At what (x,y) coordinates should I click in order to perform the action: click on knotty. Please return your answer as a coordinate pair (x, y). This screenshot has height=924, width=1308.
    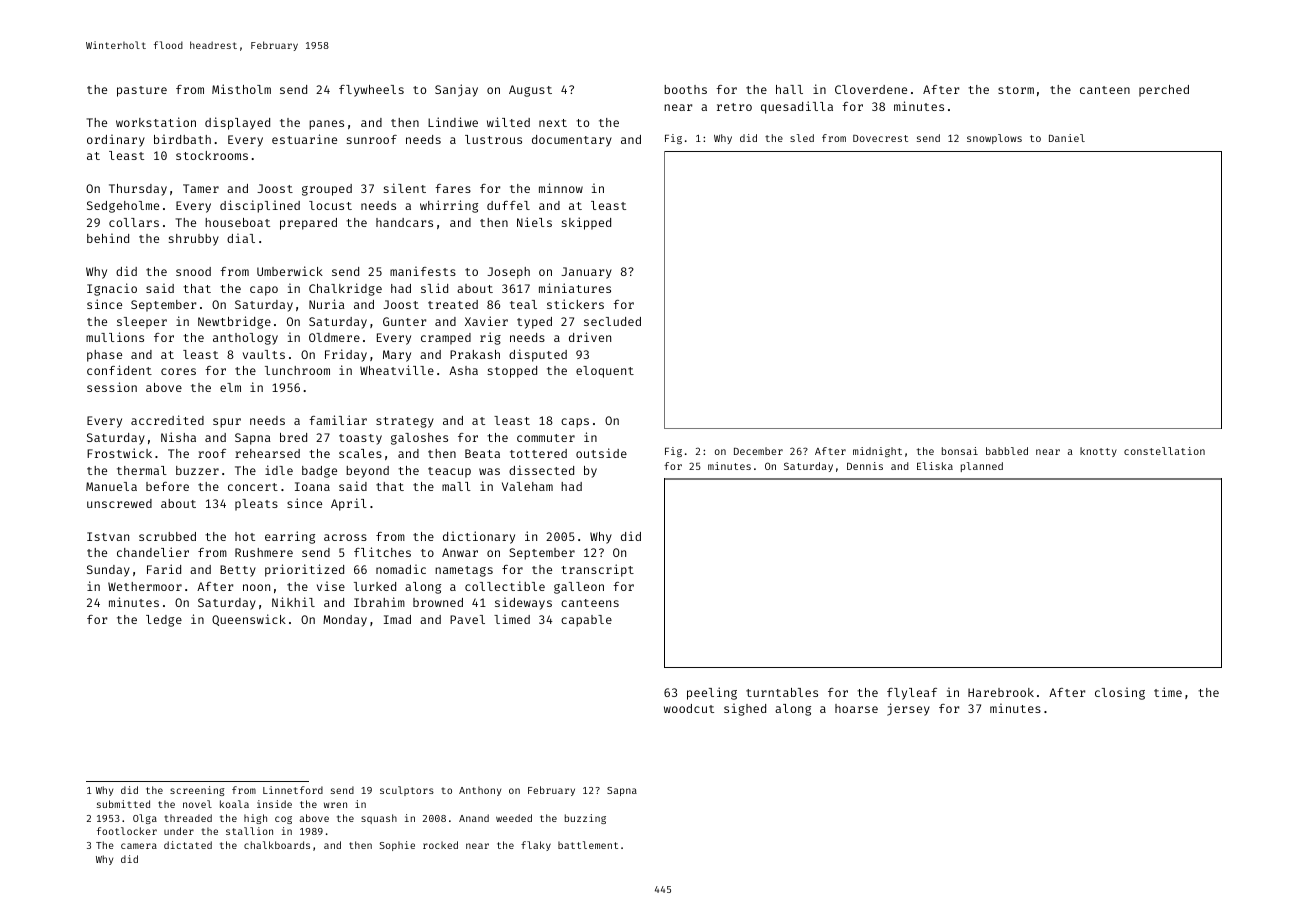
    Looking at the image, I should click on (1098, 452).
